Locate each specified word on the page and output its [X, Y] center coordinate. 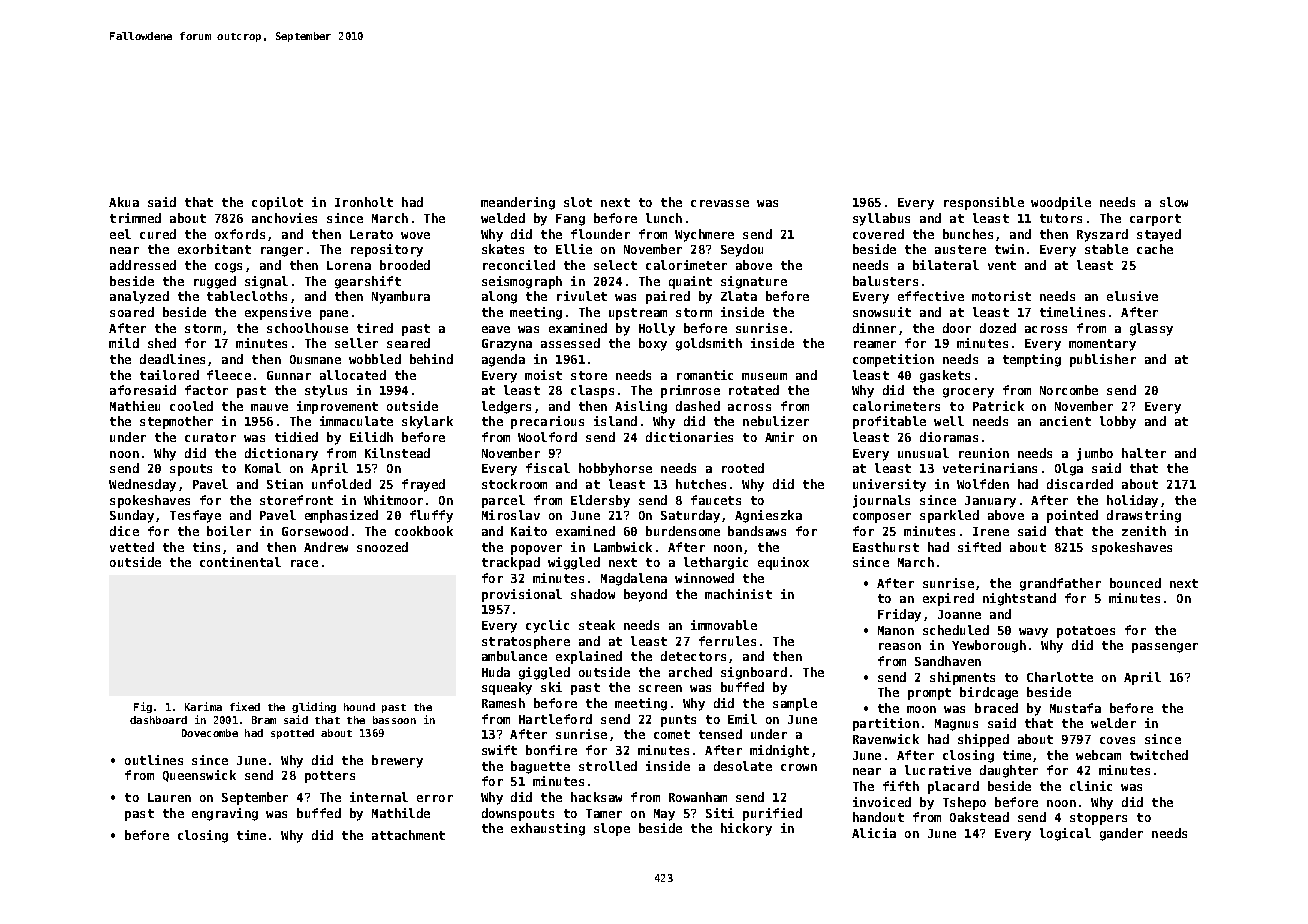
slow [1174, 202]
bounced [1135, 583]
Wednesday [142, 485]
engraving [225, 814]
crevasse [720, 203]
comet [672, 734]
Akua [124, 202]
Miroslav [511, 515]
